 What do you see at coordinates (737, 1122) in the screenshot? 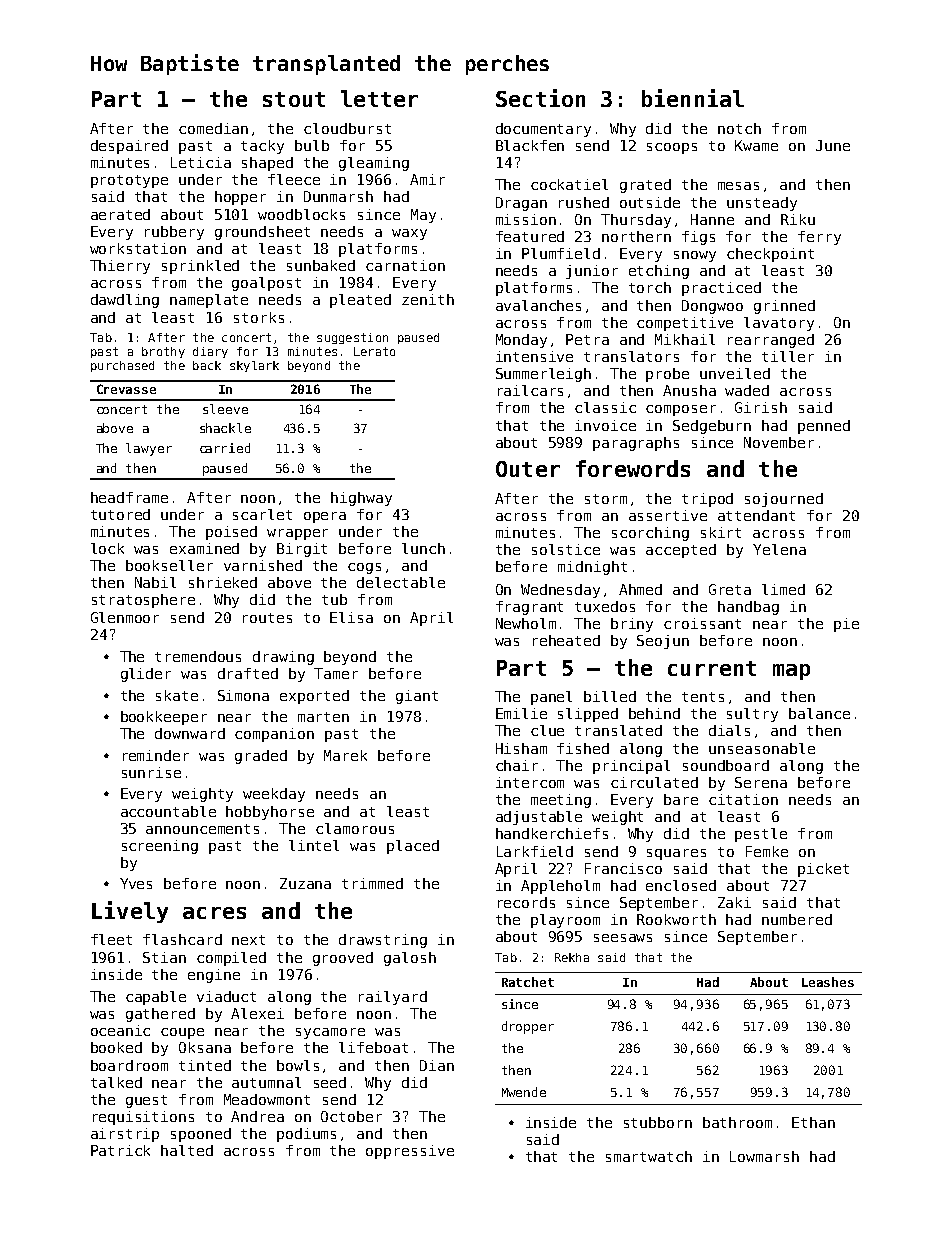
I see `bathroom` at bounding box center [737, 1122].
